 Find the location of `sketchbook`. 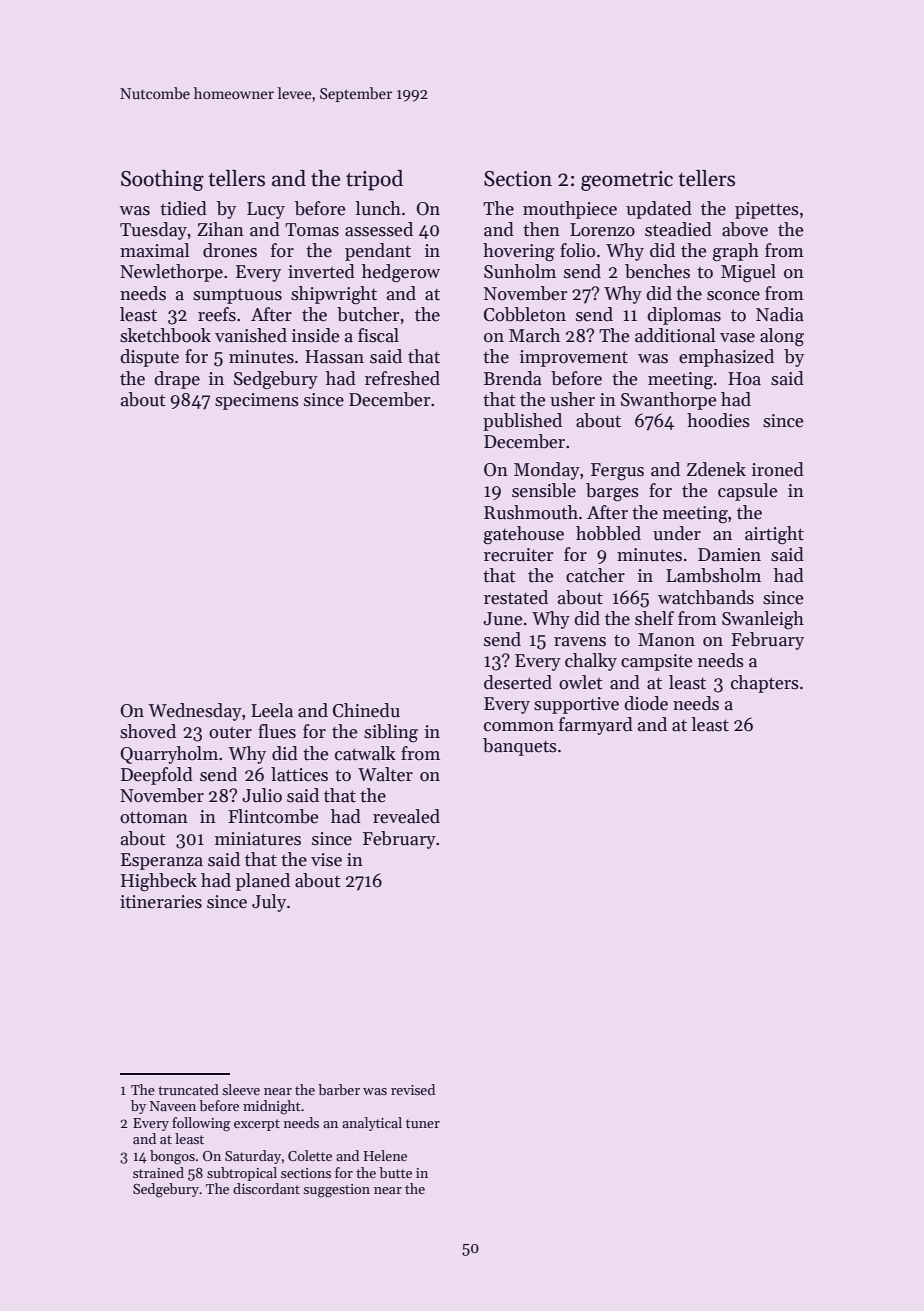

sketchbook is located at coordinates (165, 335).
